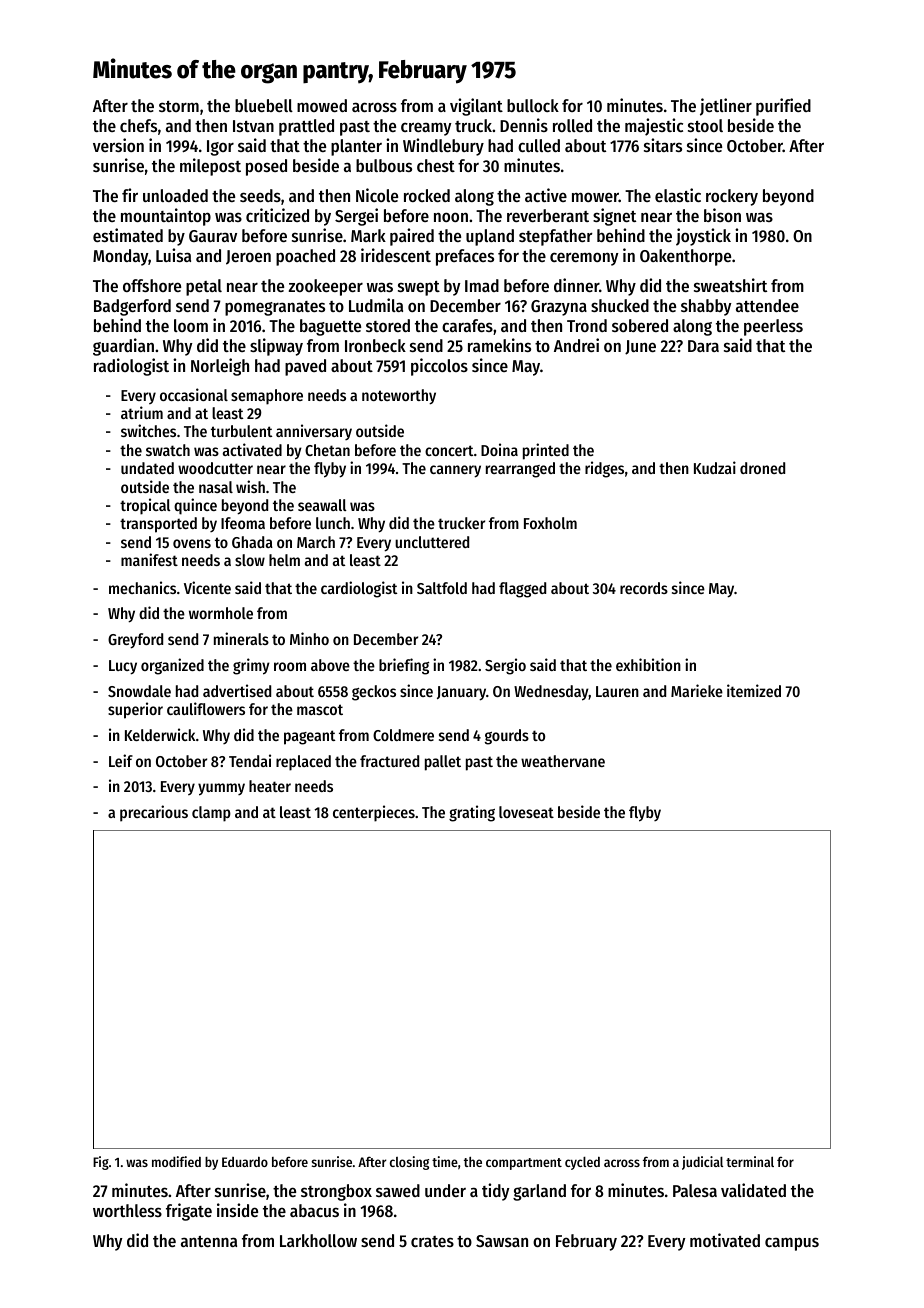 The image size is (924, 1308). What do you see at coordinates (526, 812) in the screenshot?
I see `loveseat` at bounding box center [526, 812].
